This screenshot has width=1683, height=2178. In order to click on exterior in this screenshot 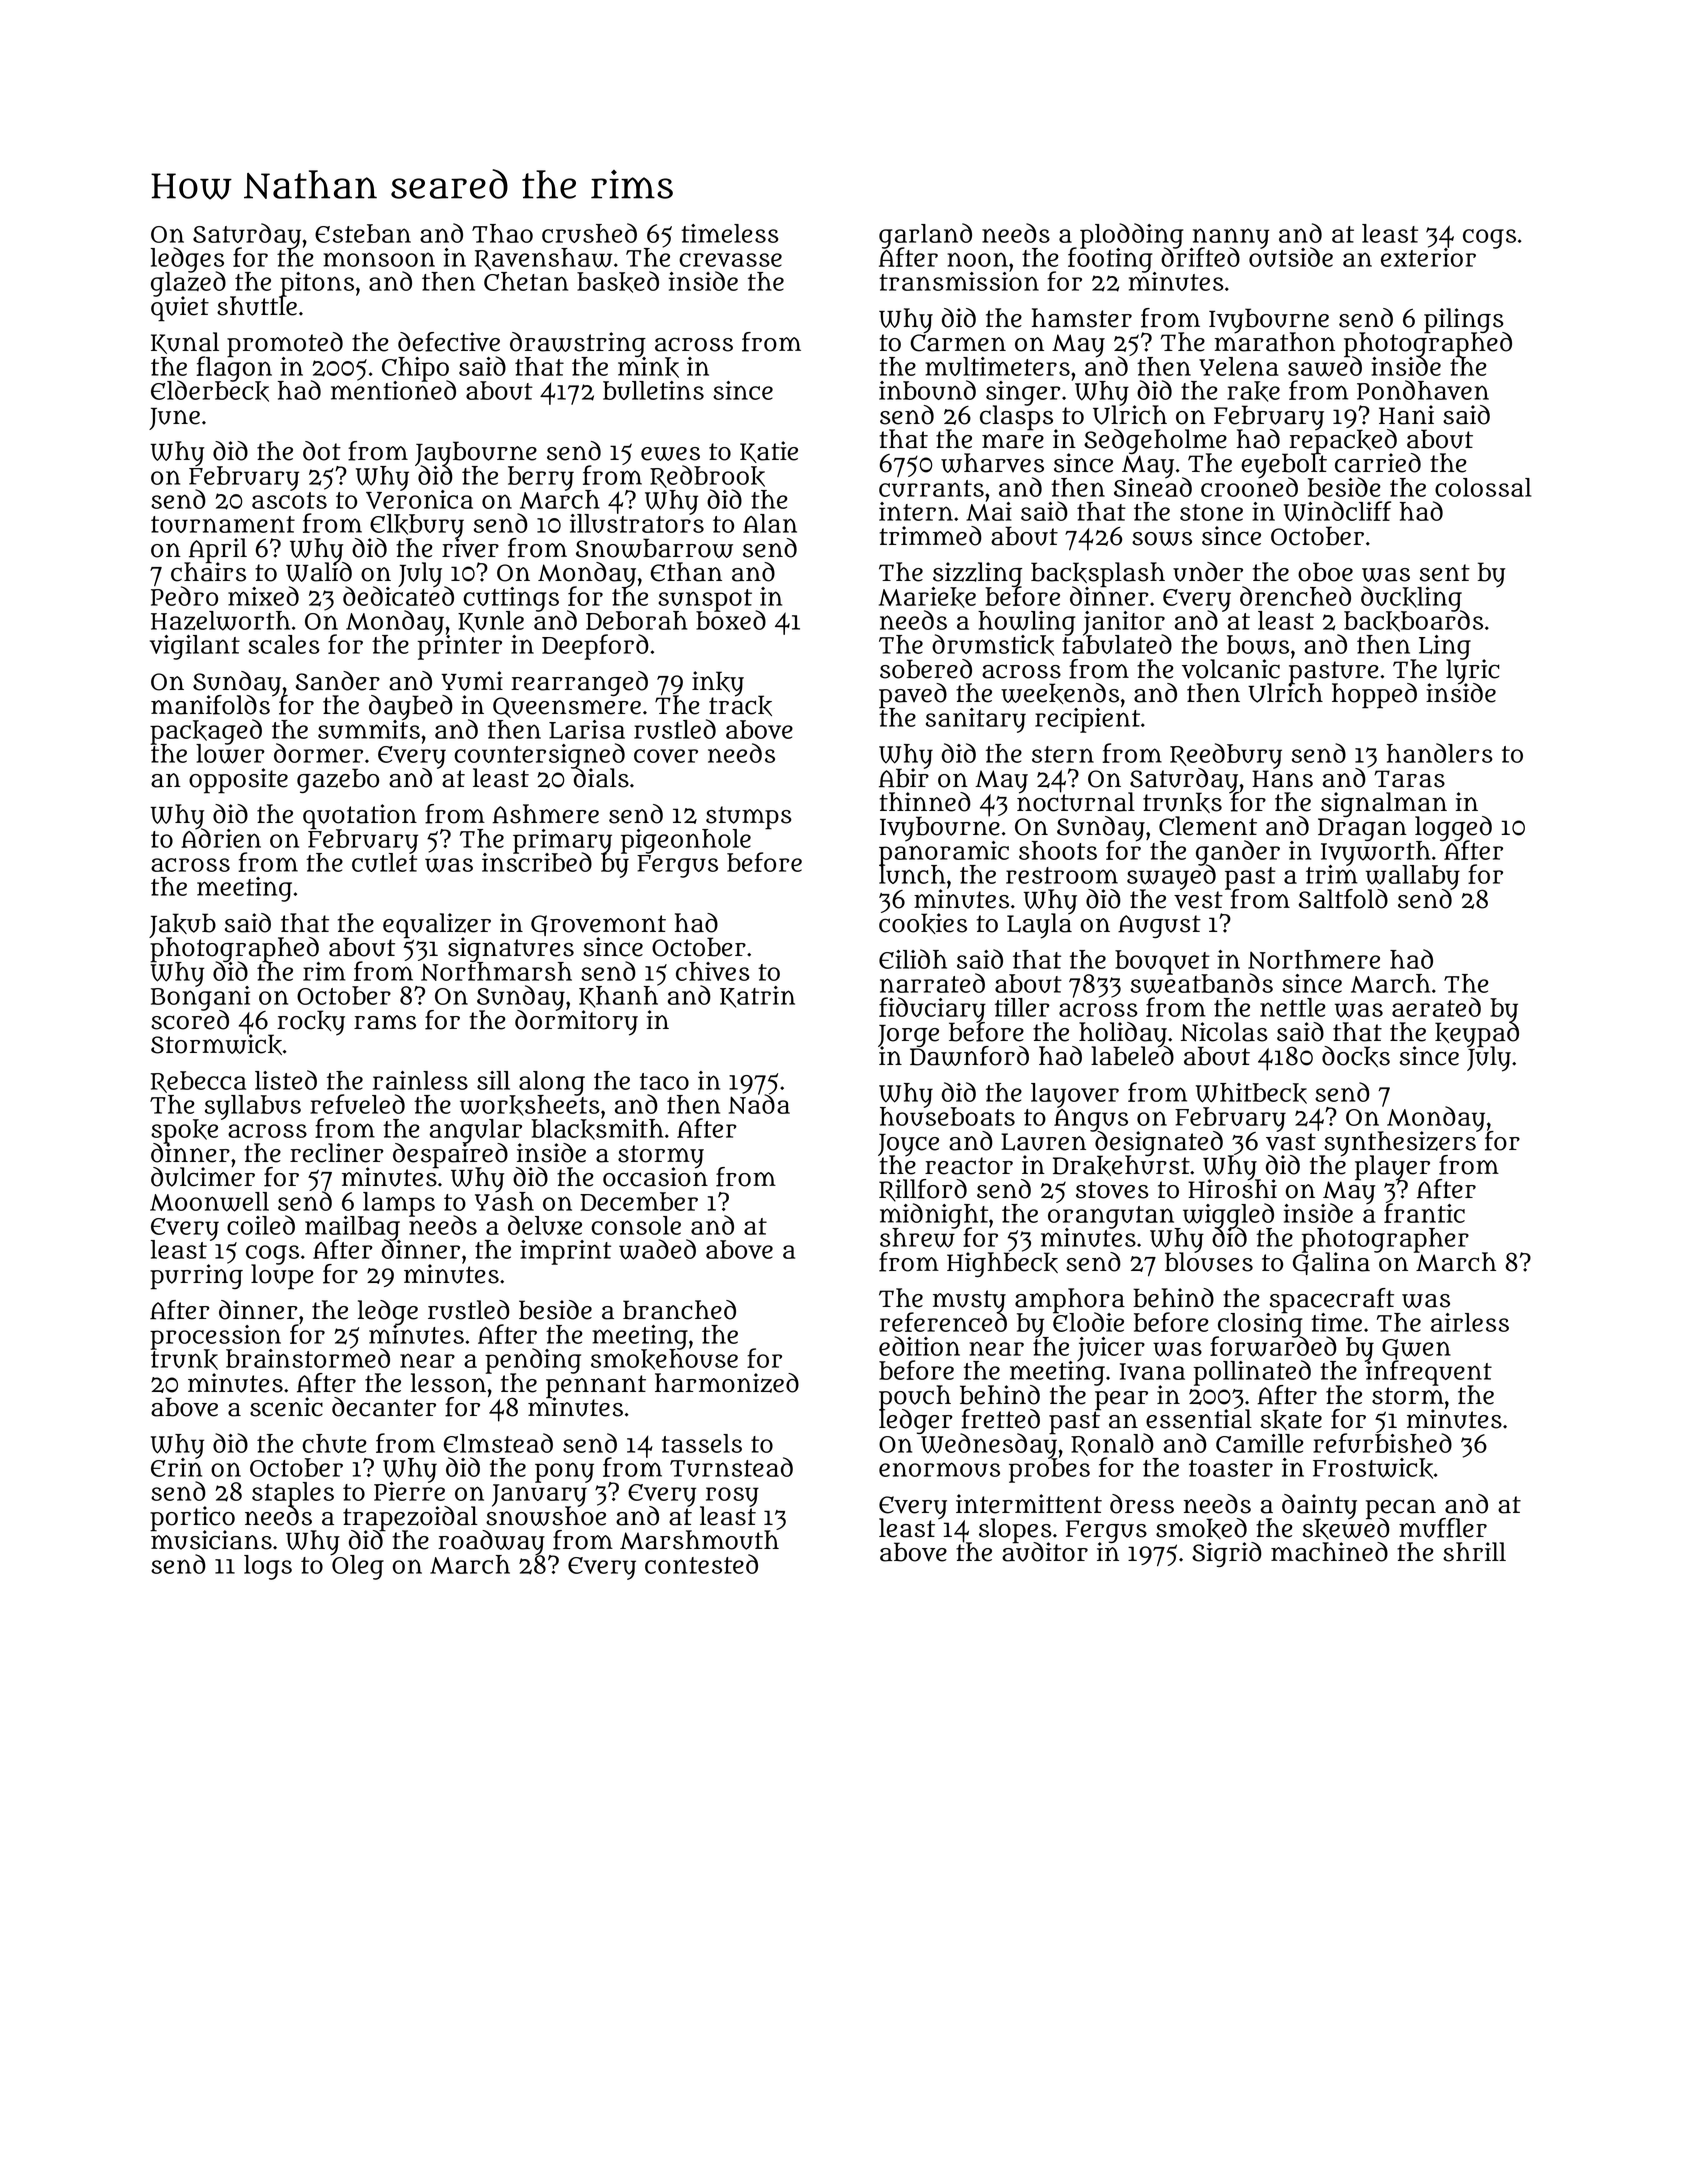, I will do `click(1428, 257)`.
